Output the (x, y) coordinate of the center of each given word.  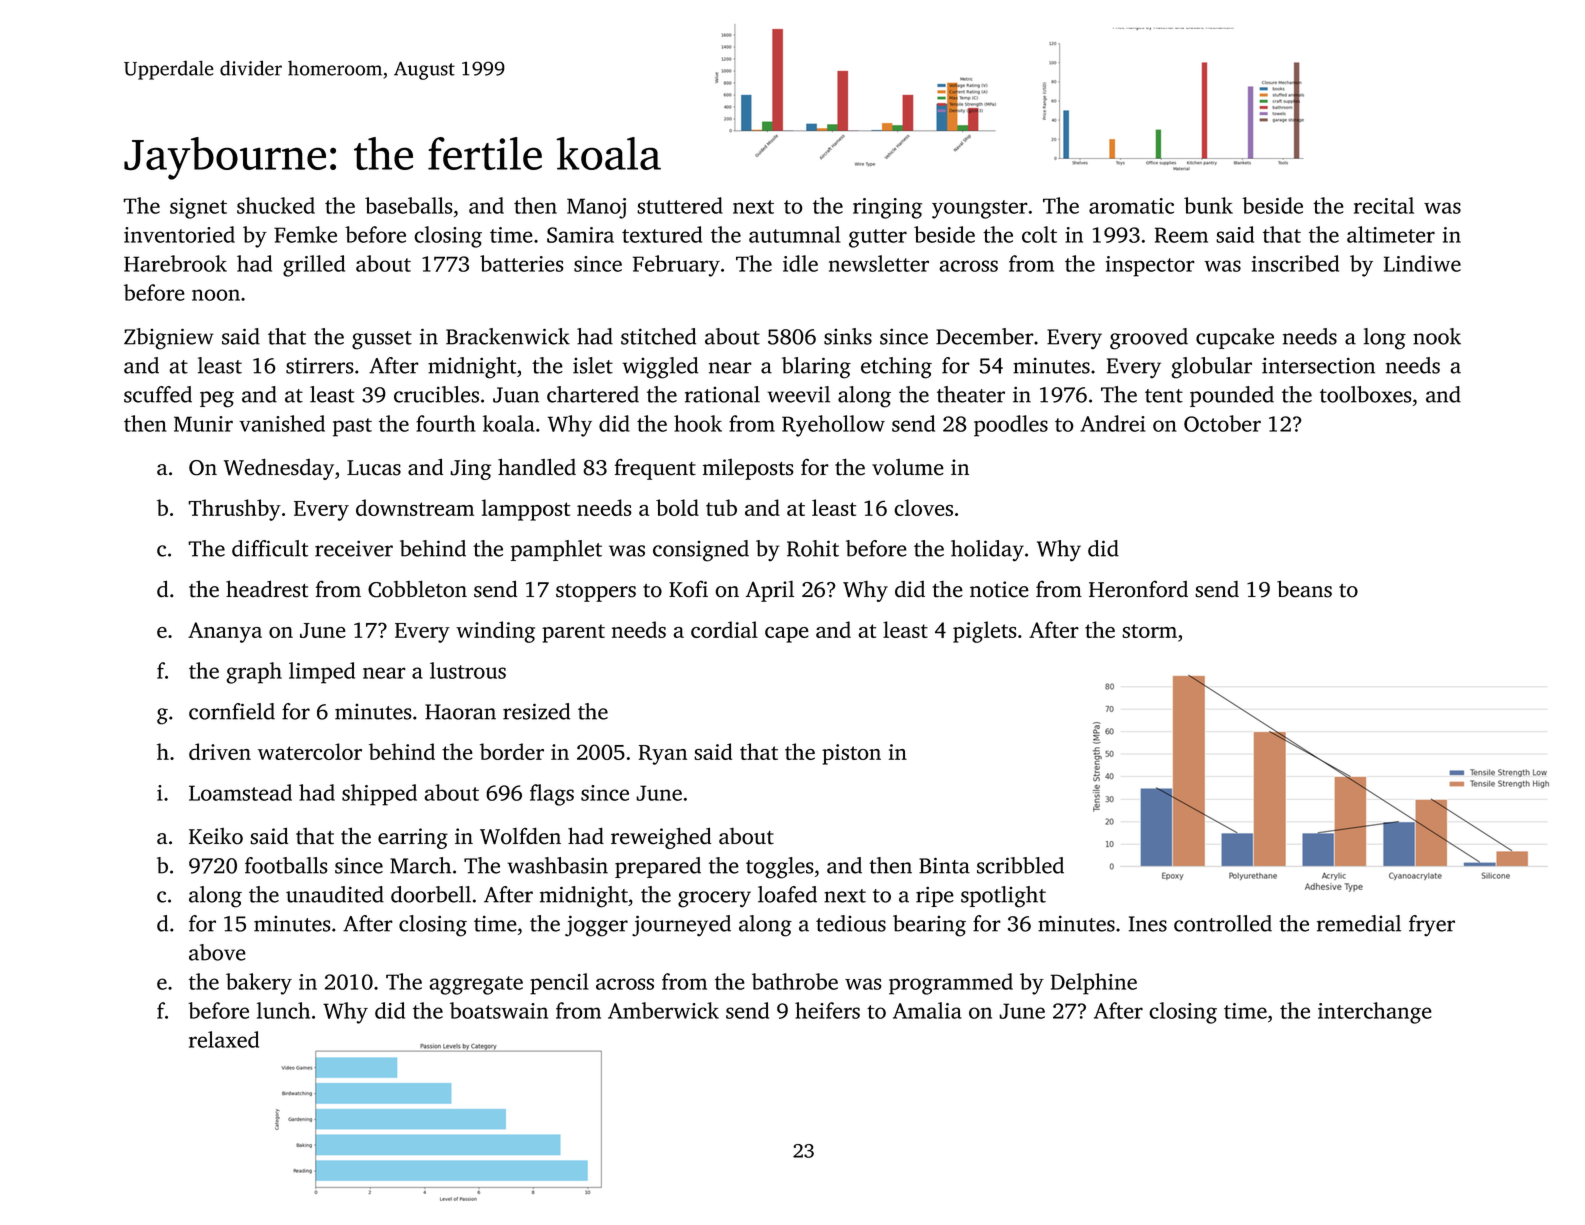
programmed (951, 984)
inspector (1150, 266)
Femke (305, 234)
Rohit (813, 548)
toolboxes (1365, 394)
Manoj (596, 208)
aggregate (476, 985)
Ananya (225, 632)
